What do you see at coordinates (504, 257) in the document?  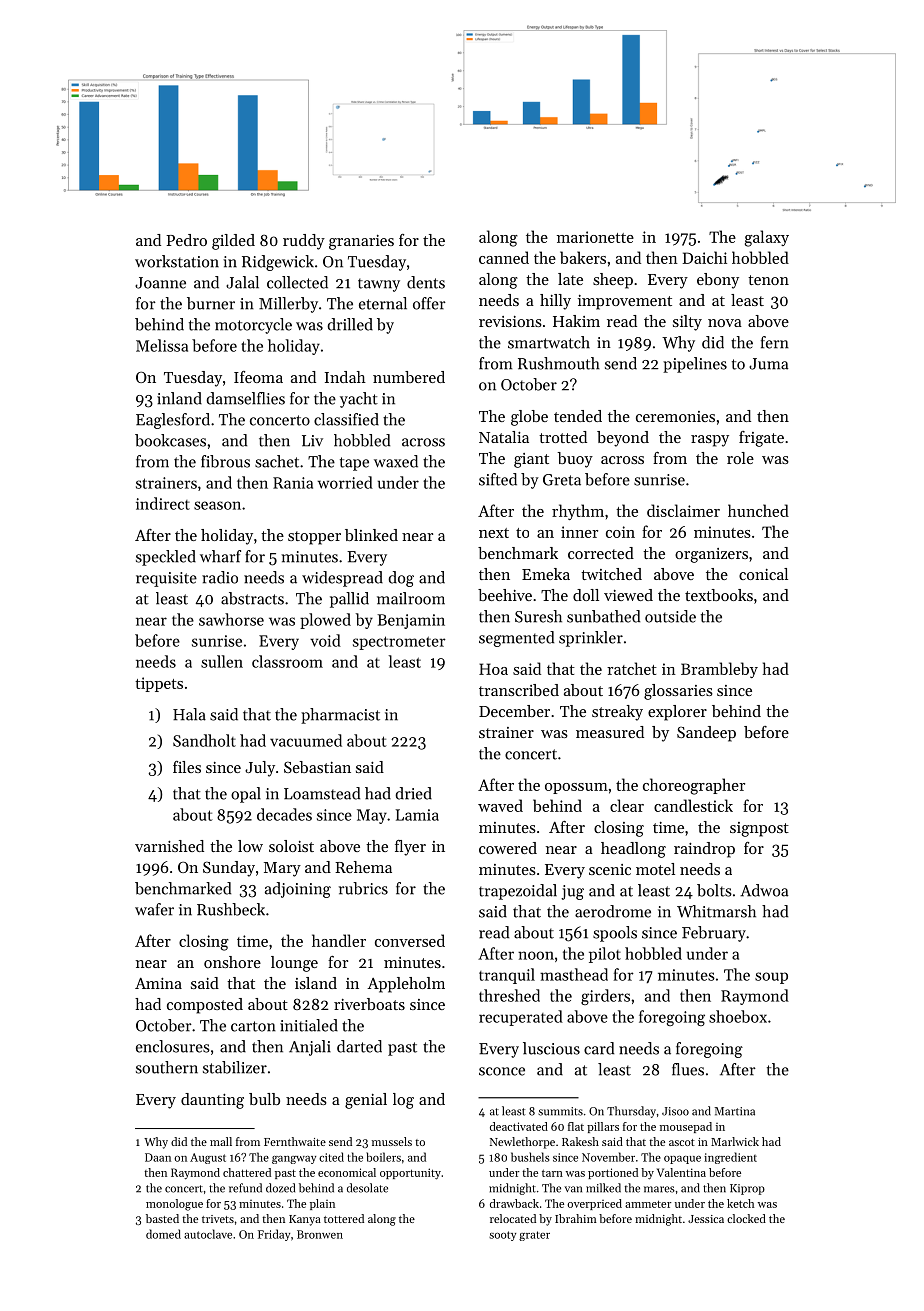 I see `canned` at bounding box center [504, 257].
